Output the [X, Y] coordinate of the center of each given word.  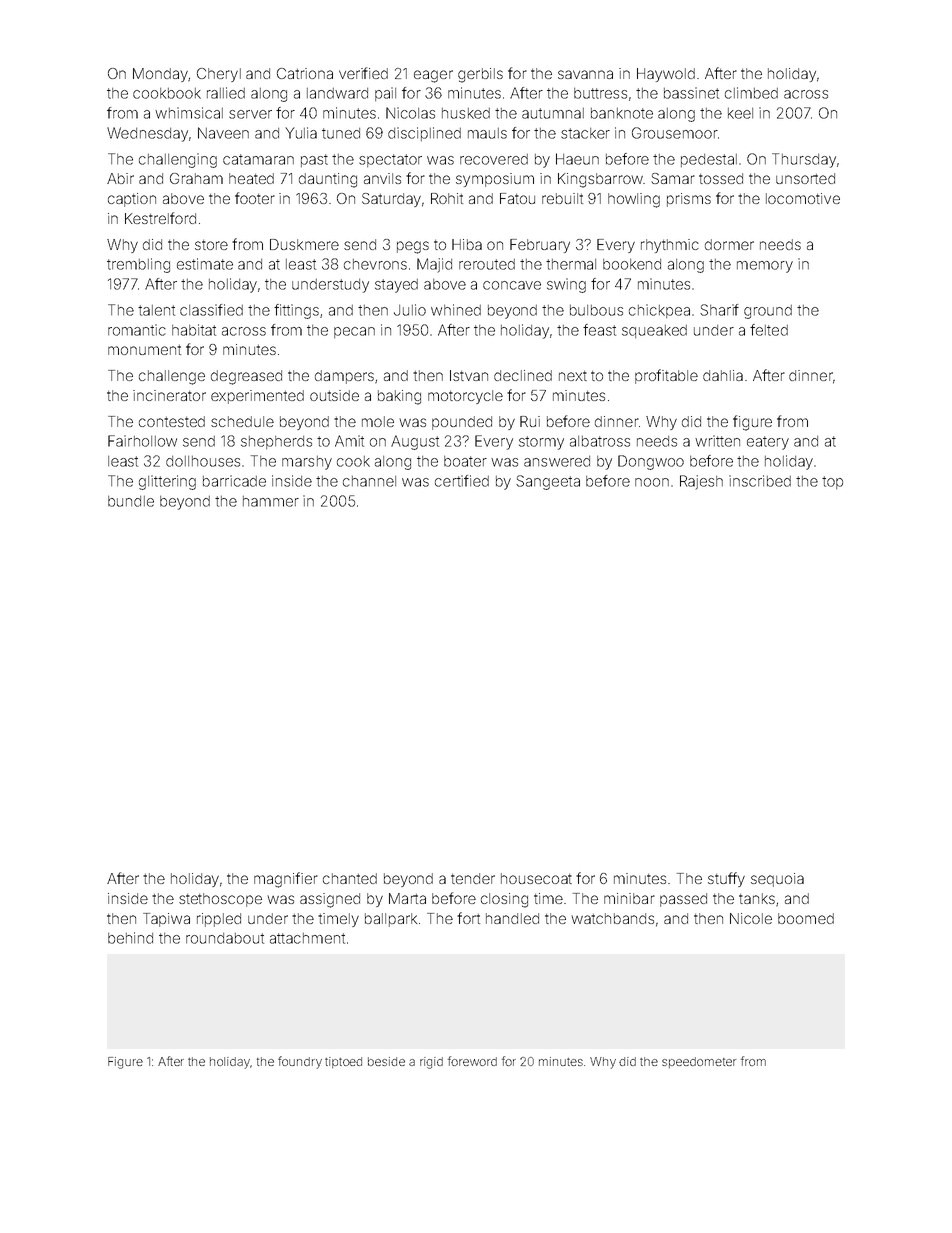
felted [769, 330]
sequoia [777, 880]
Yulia [301, 133]
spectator [390, 160]
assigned [330, 900]
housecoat [536, 878]
